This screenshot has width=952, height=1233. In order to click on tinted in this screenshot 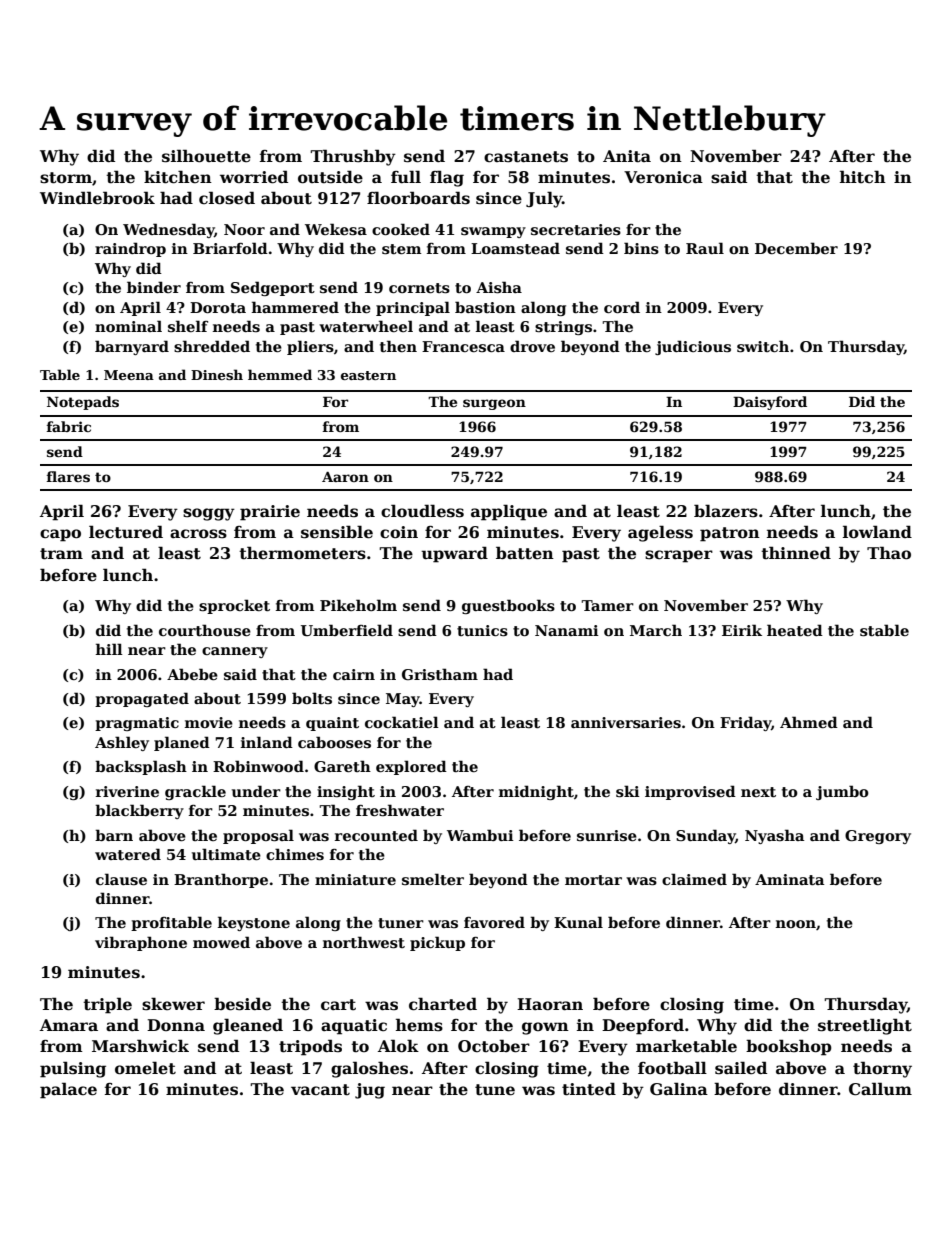, I will do `click(589, 1089)`.
